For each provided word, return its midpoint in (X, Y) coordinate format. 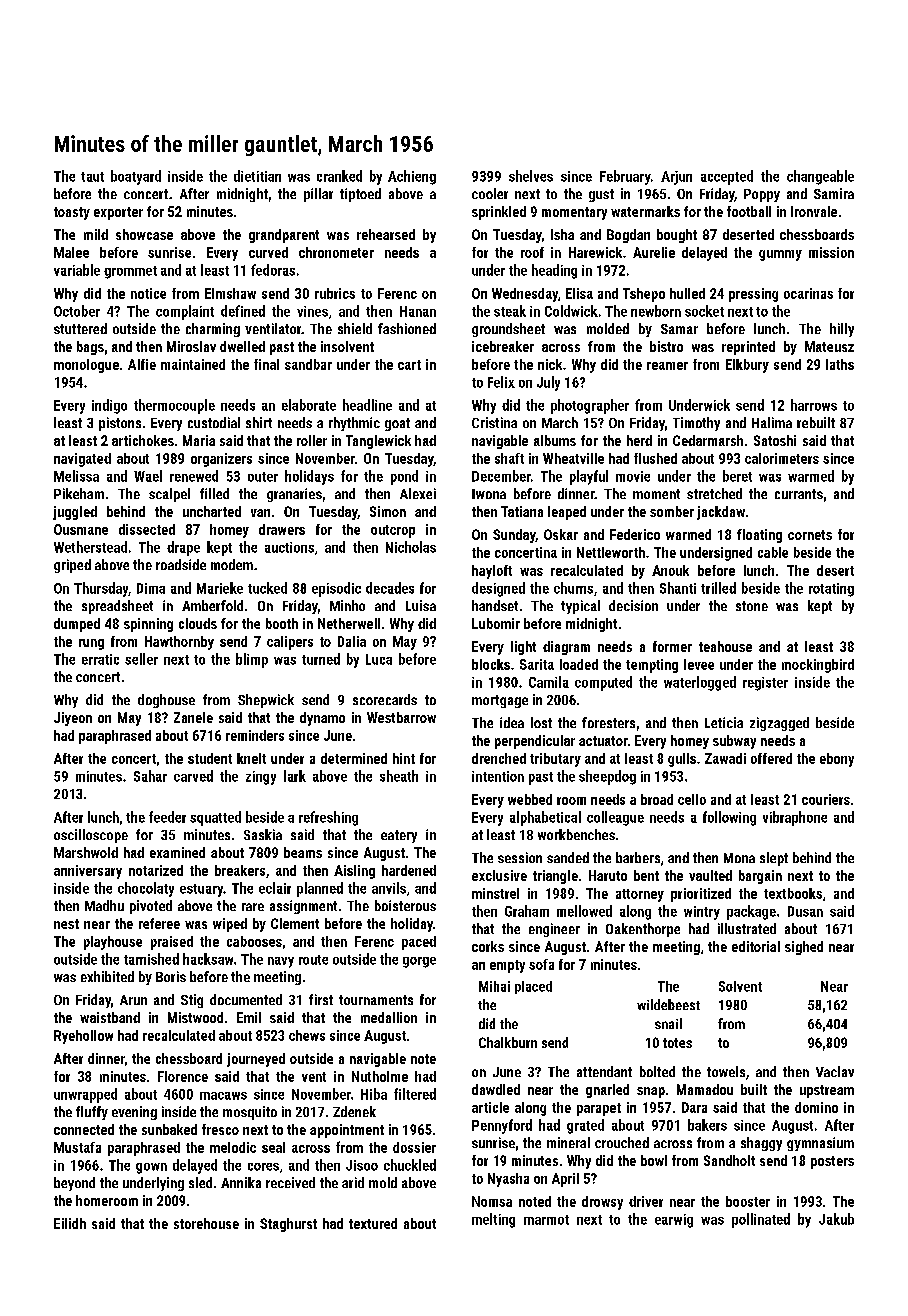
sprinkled (499, 213)
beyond (74, 1184)
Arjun (676, 178)
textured (373, 1223)
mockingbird (818, 666)
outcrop (393, 531)
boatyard (136, 177)
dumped (77, 625)
